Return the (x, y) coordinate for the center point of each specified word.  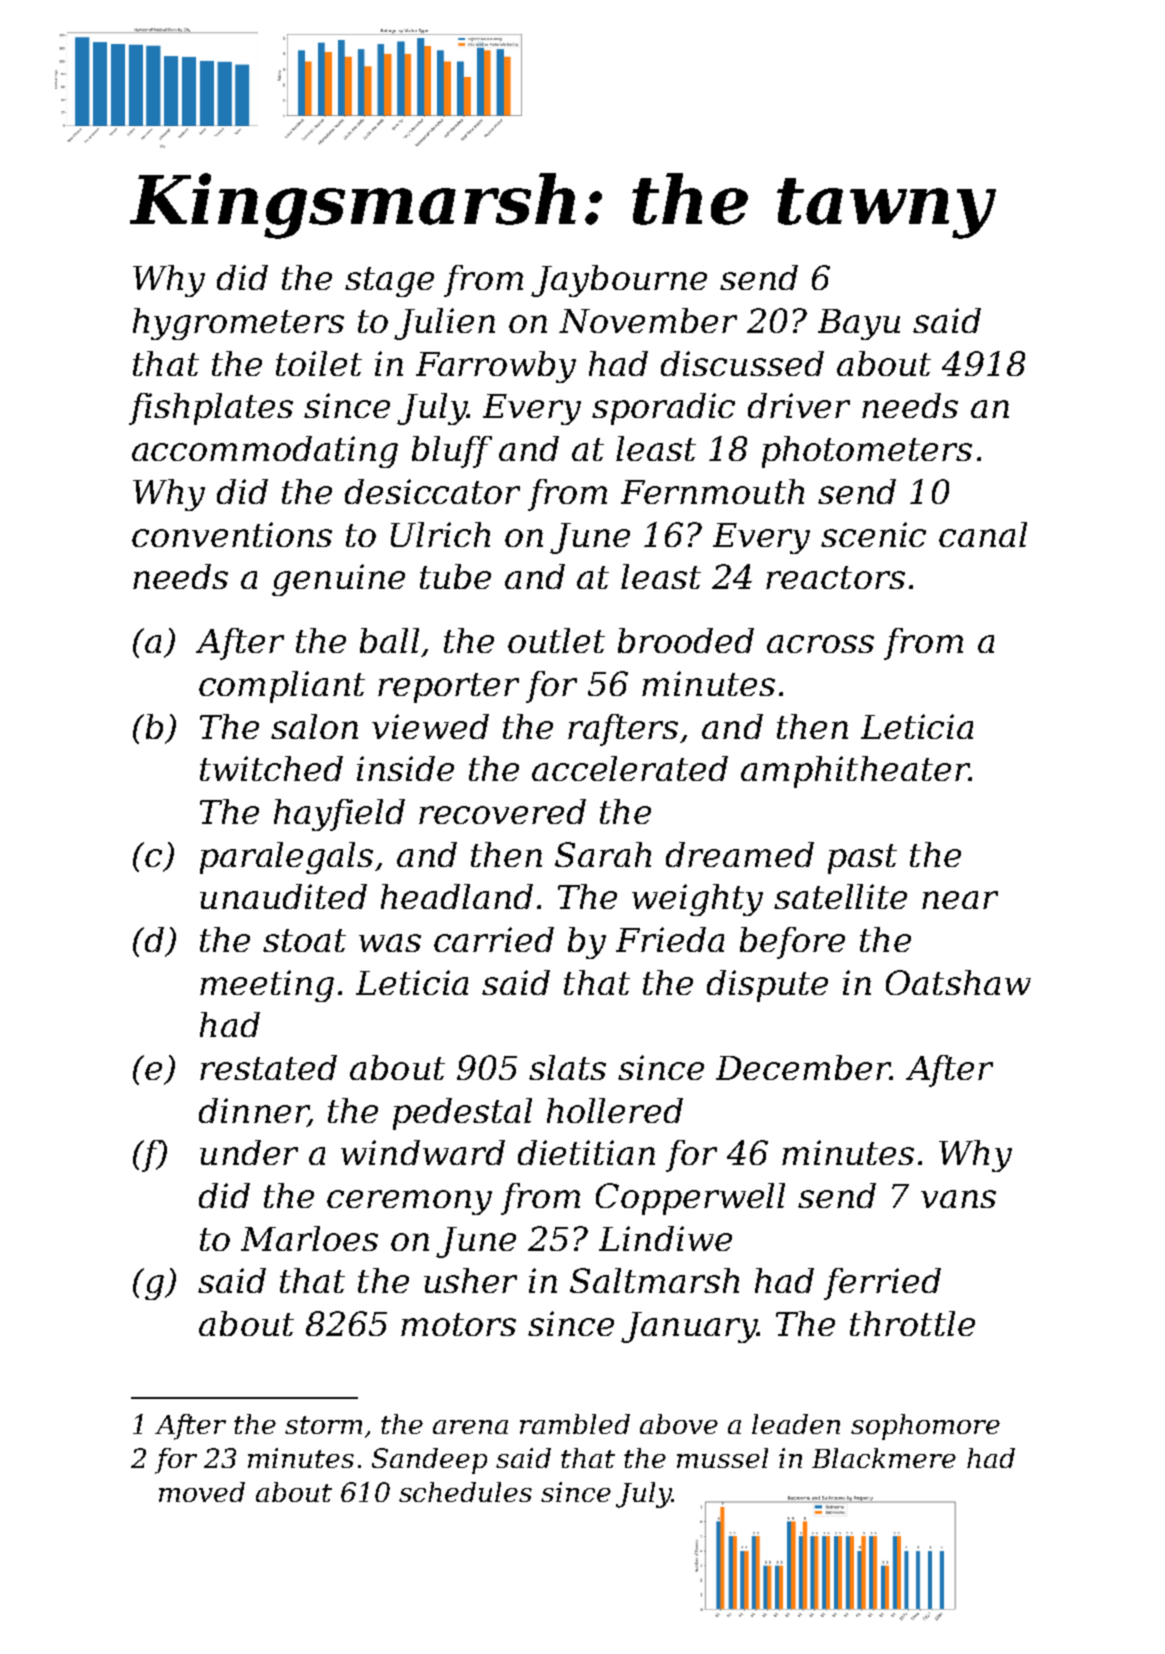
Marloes (309, 1238)
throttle (912, 1323)
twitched (271, 768)
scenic (873, 534)
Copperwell (690, 1199)
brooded (686, 640)
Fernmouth (712, 491)
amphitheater (855, 772)
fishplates (211, 409)
